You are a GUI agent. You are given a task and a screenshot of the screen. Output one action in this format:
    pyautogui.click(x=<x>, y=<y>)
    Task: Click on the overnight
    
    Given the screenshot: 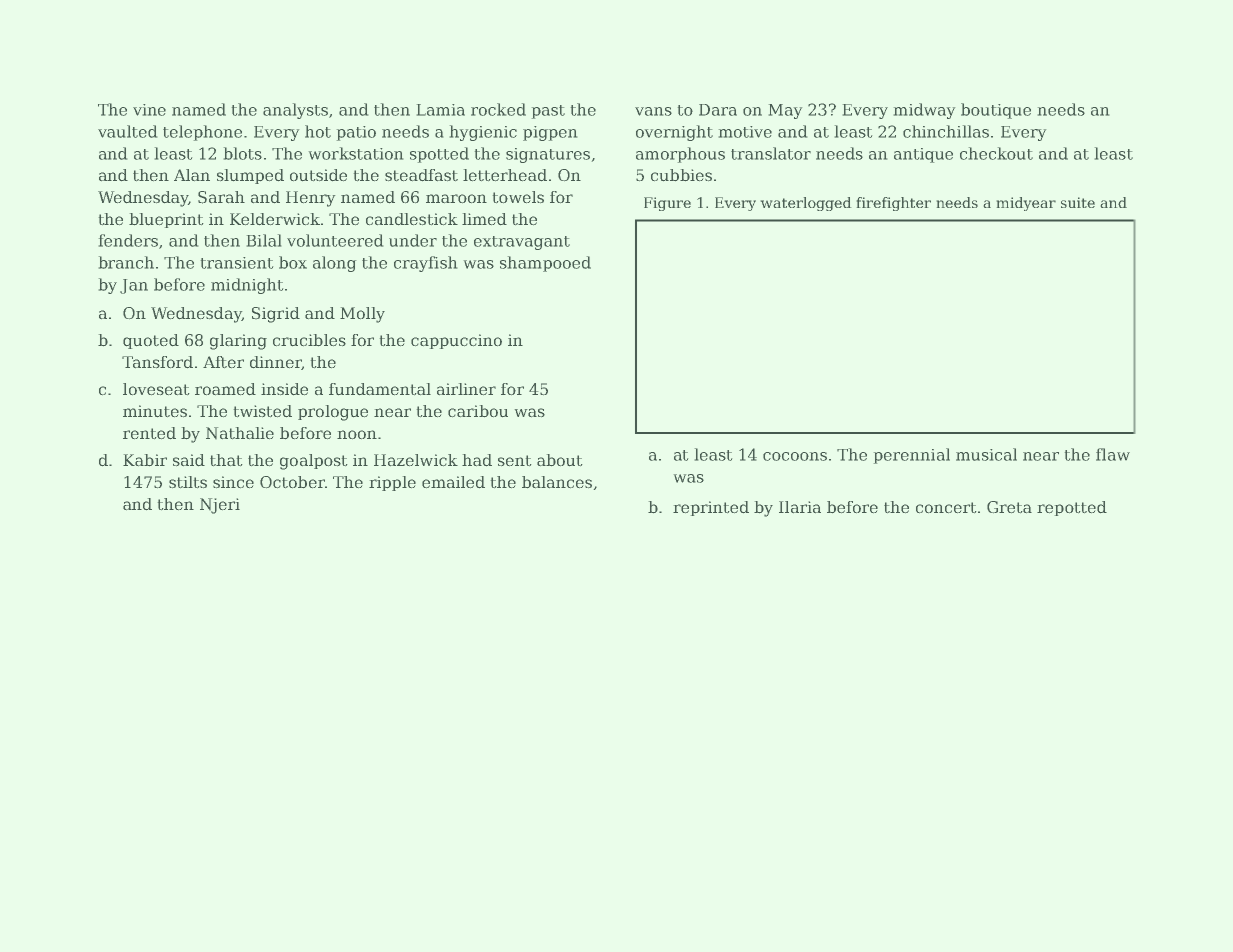 What is the action you would take?
    pyautogui.click(x=674, y=133)
